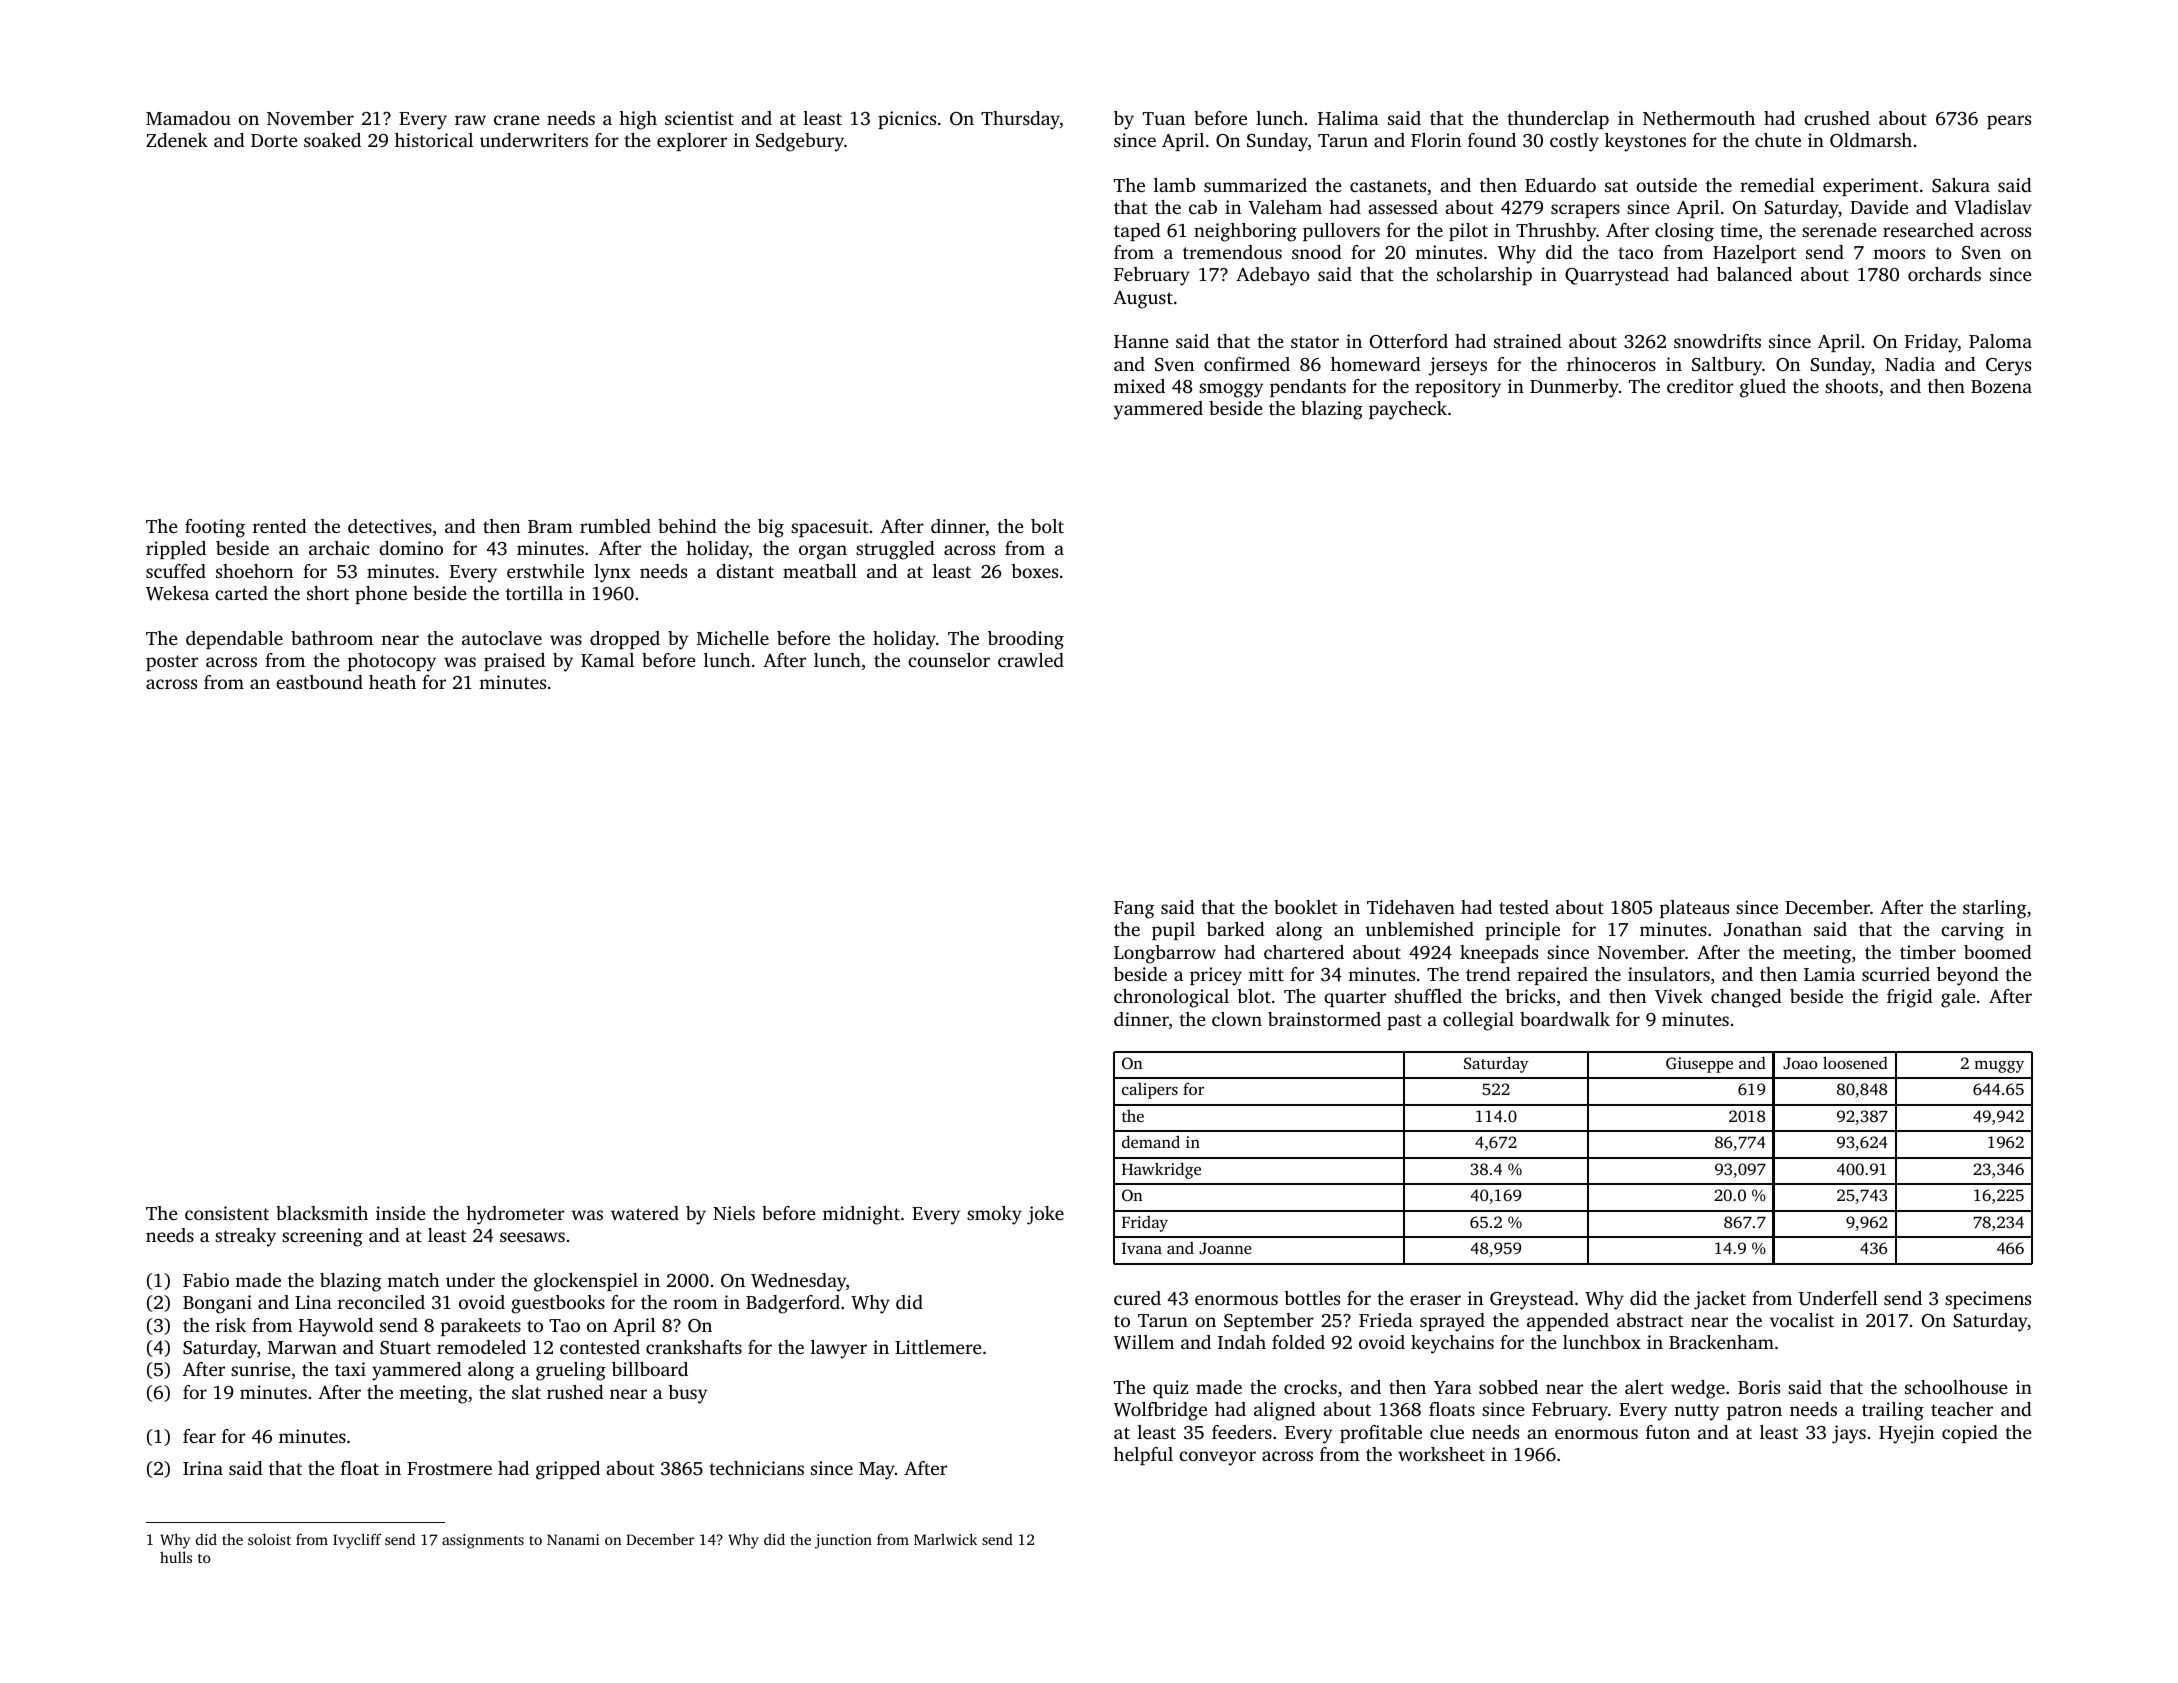 This screenshot has height=1683, width=2178. What do you see at coordinates (1441, 1454) in the screenshot?
I see `worksheet` at bounding box center [1441, 1454].
